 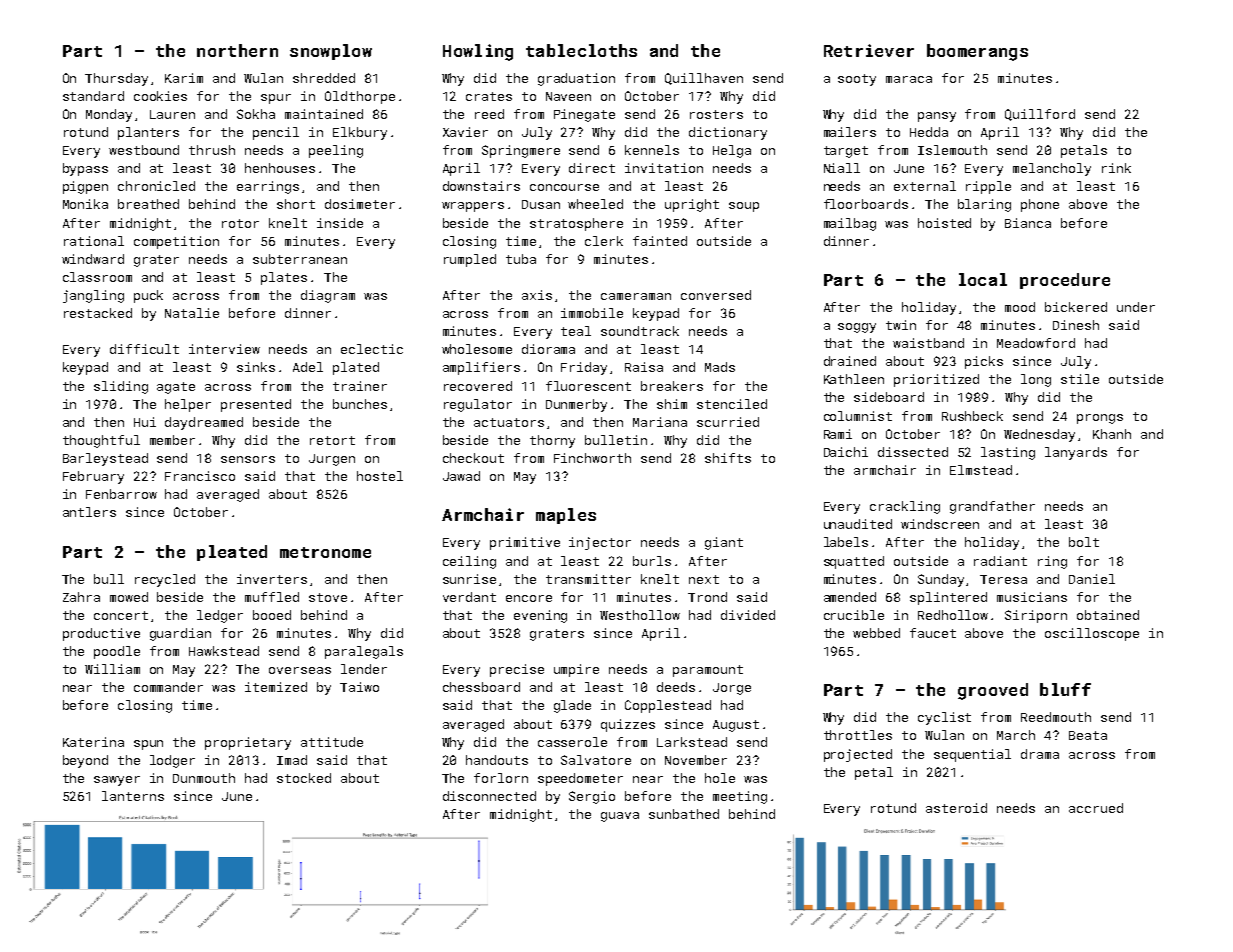 I want to click on Trond, so click(x=707, y=597).
